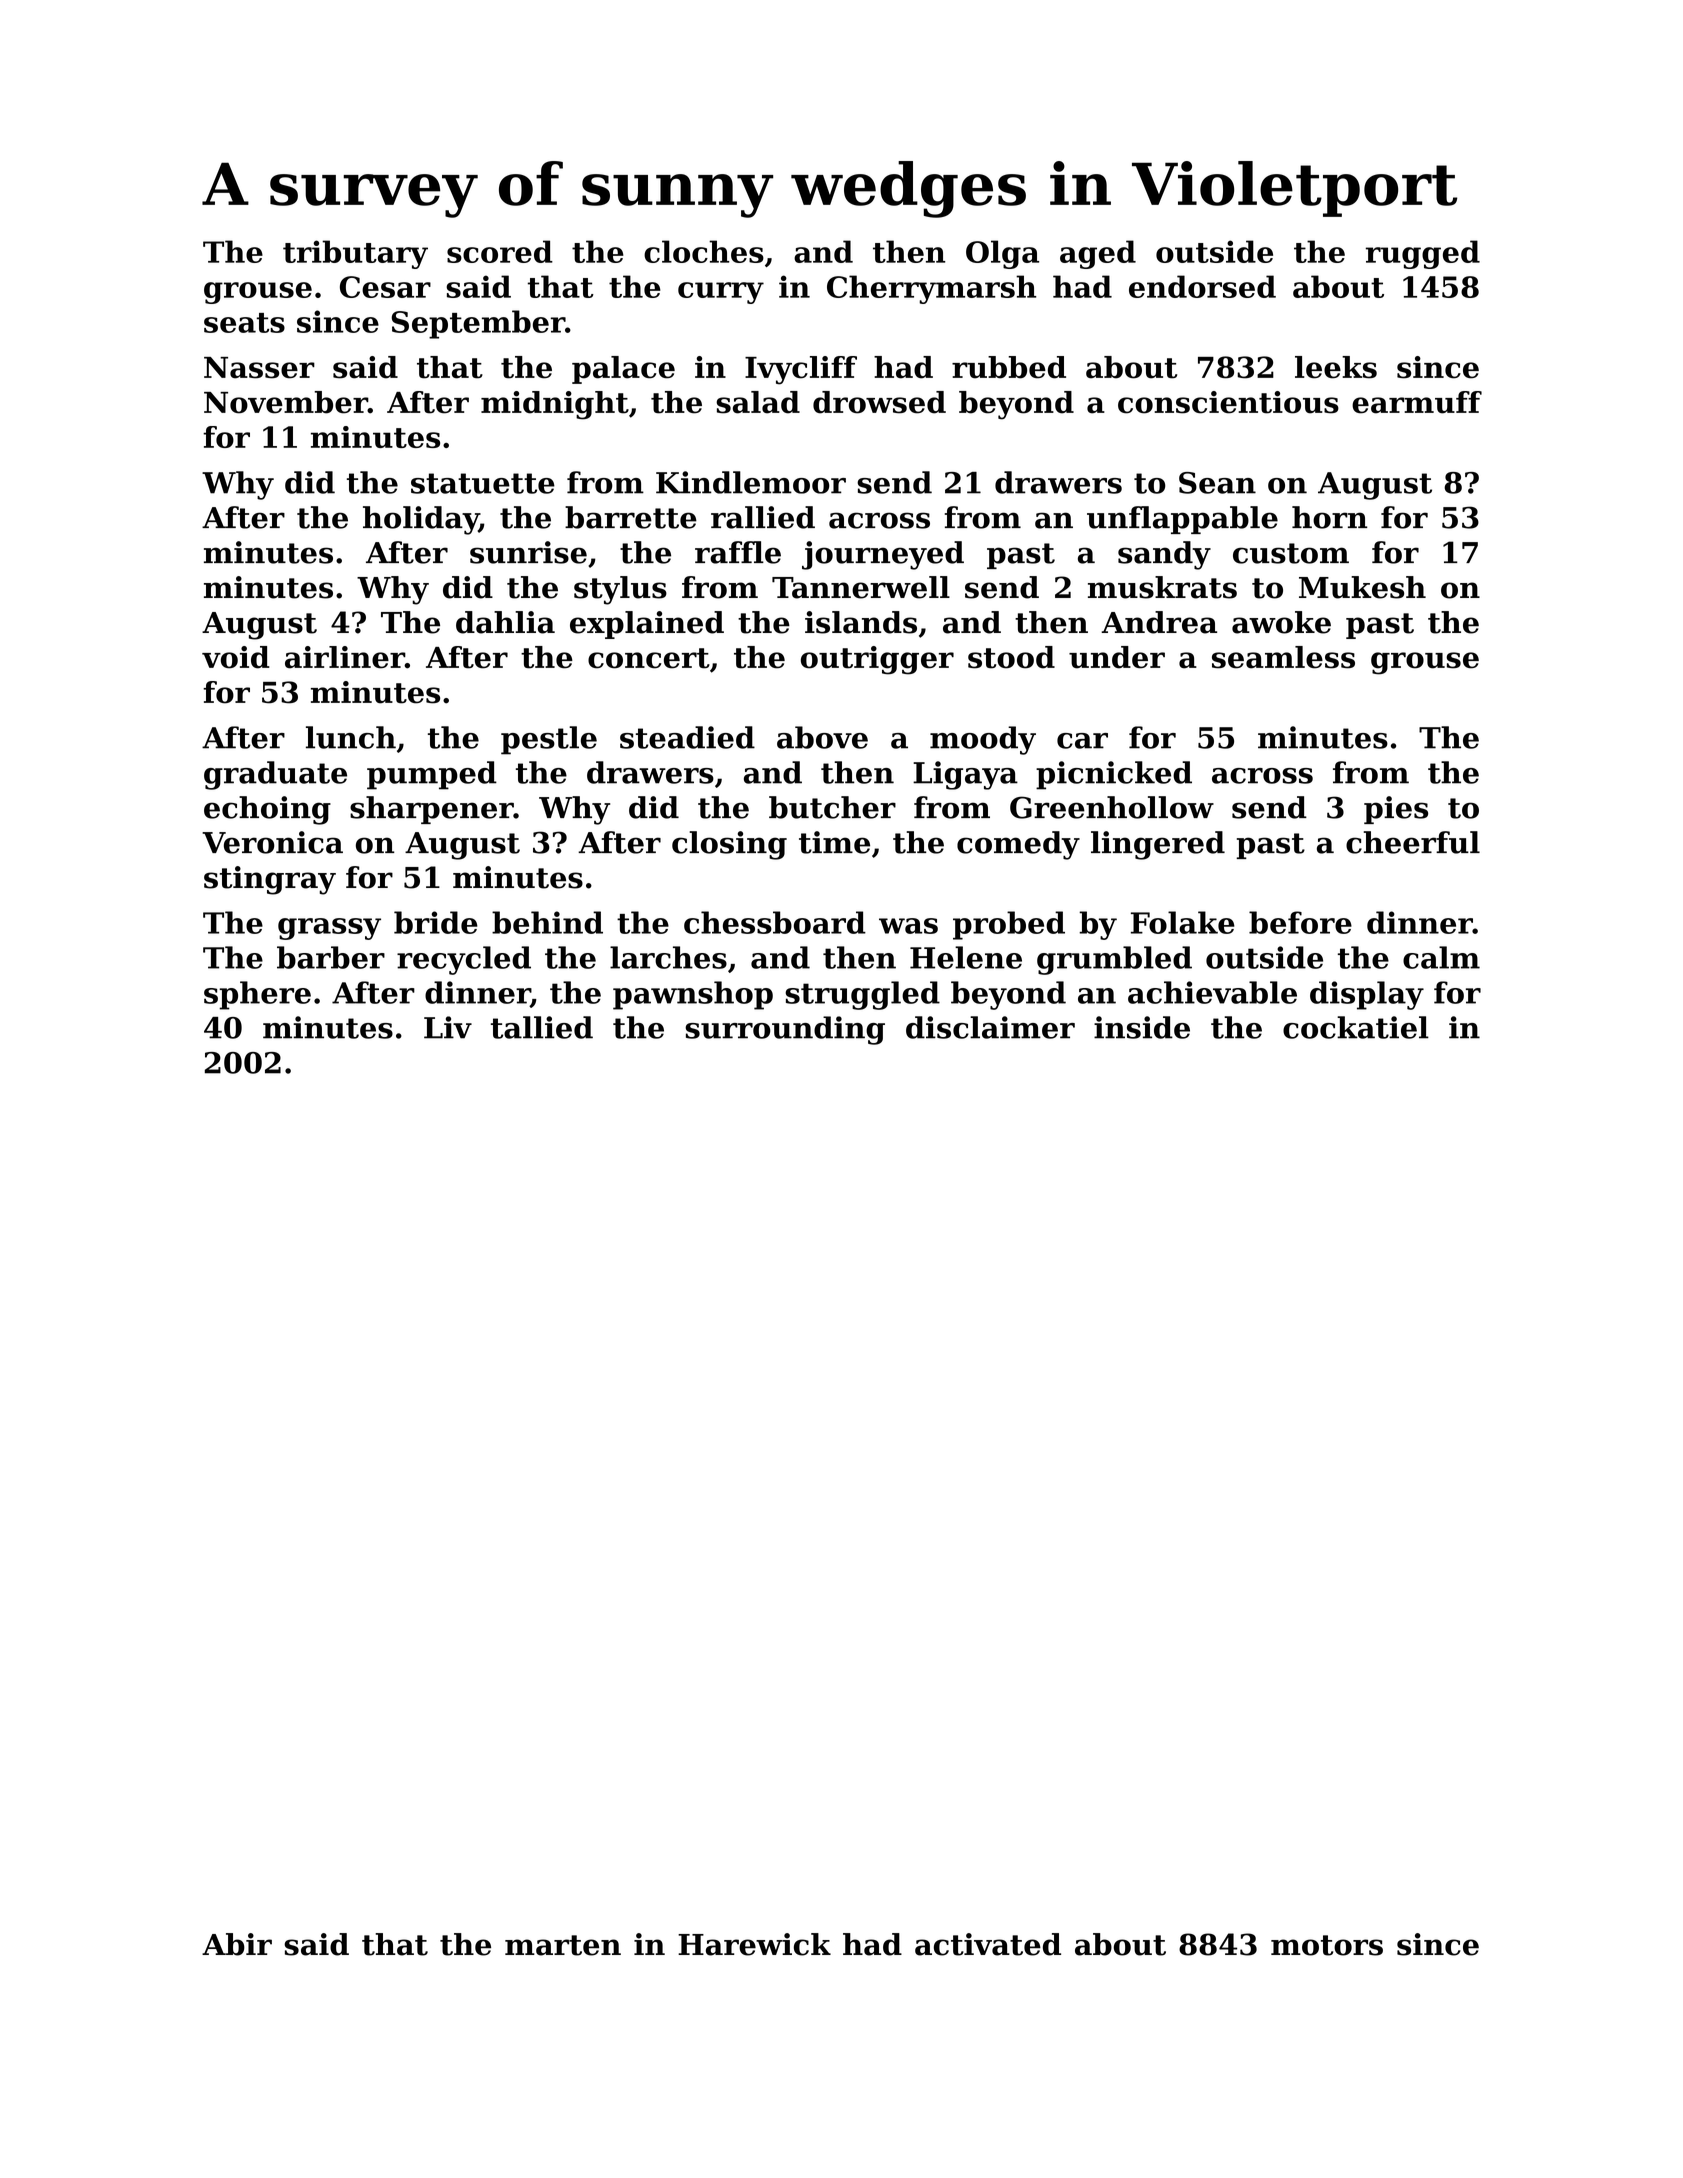 Image resolution: width=1683 pixels, height=2178 pixels. Describe the element at coordinates (988, 1944) in the document. I see `activated` at that location.
